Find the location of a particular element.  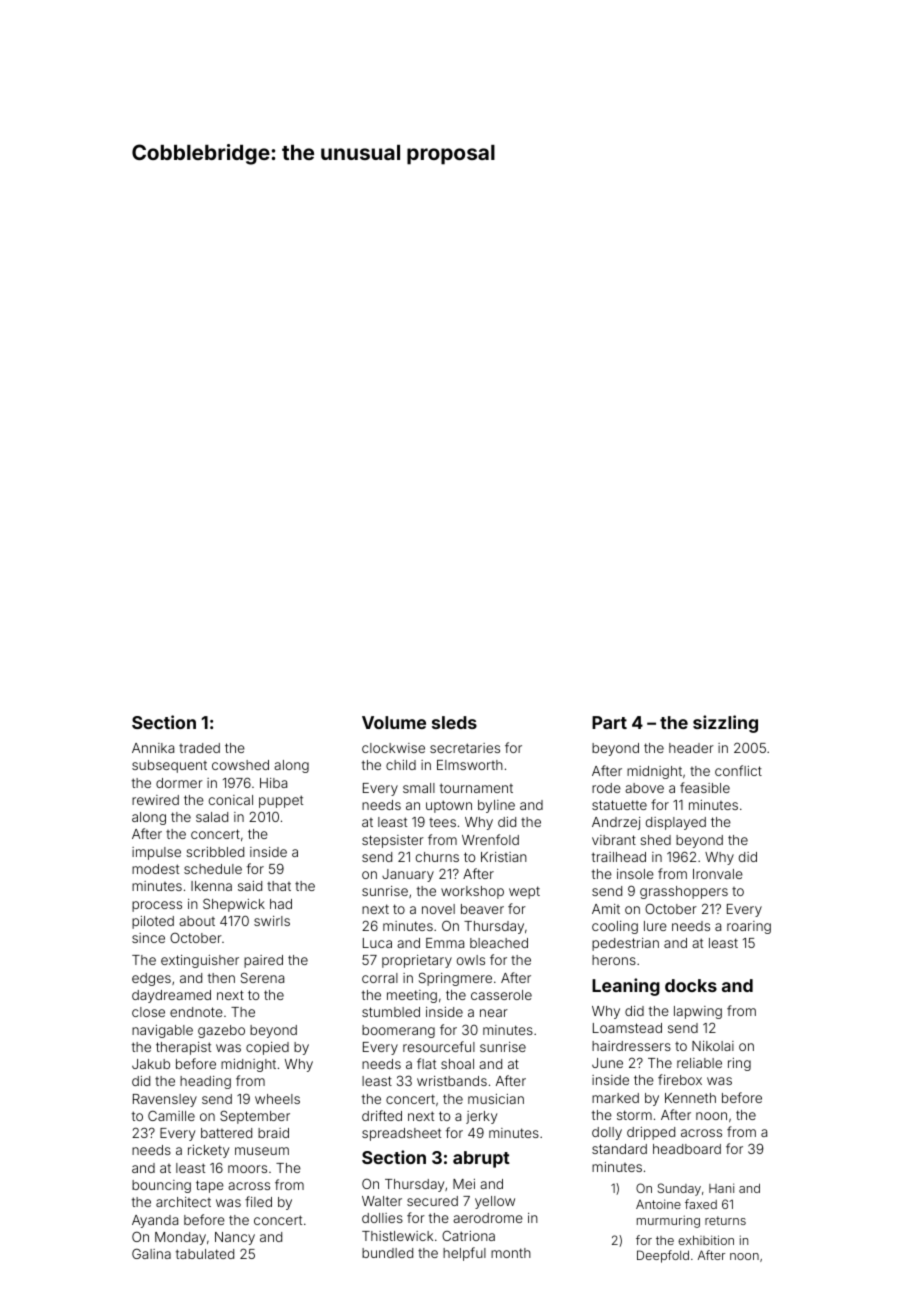

headboard is located at coordinates (687, 1149).
